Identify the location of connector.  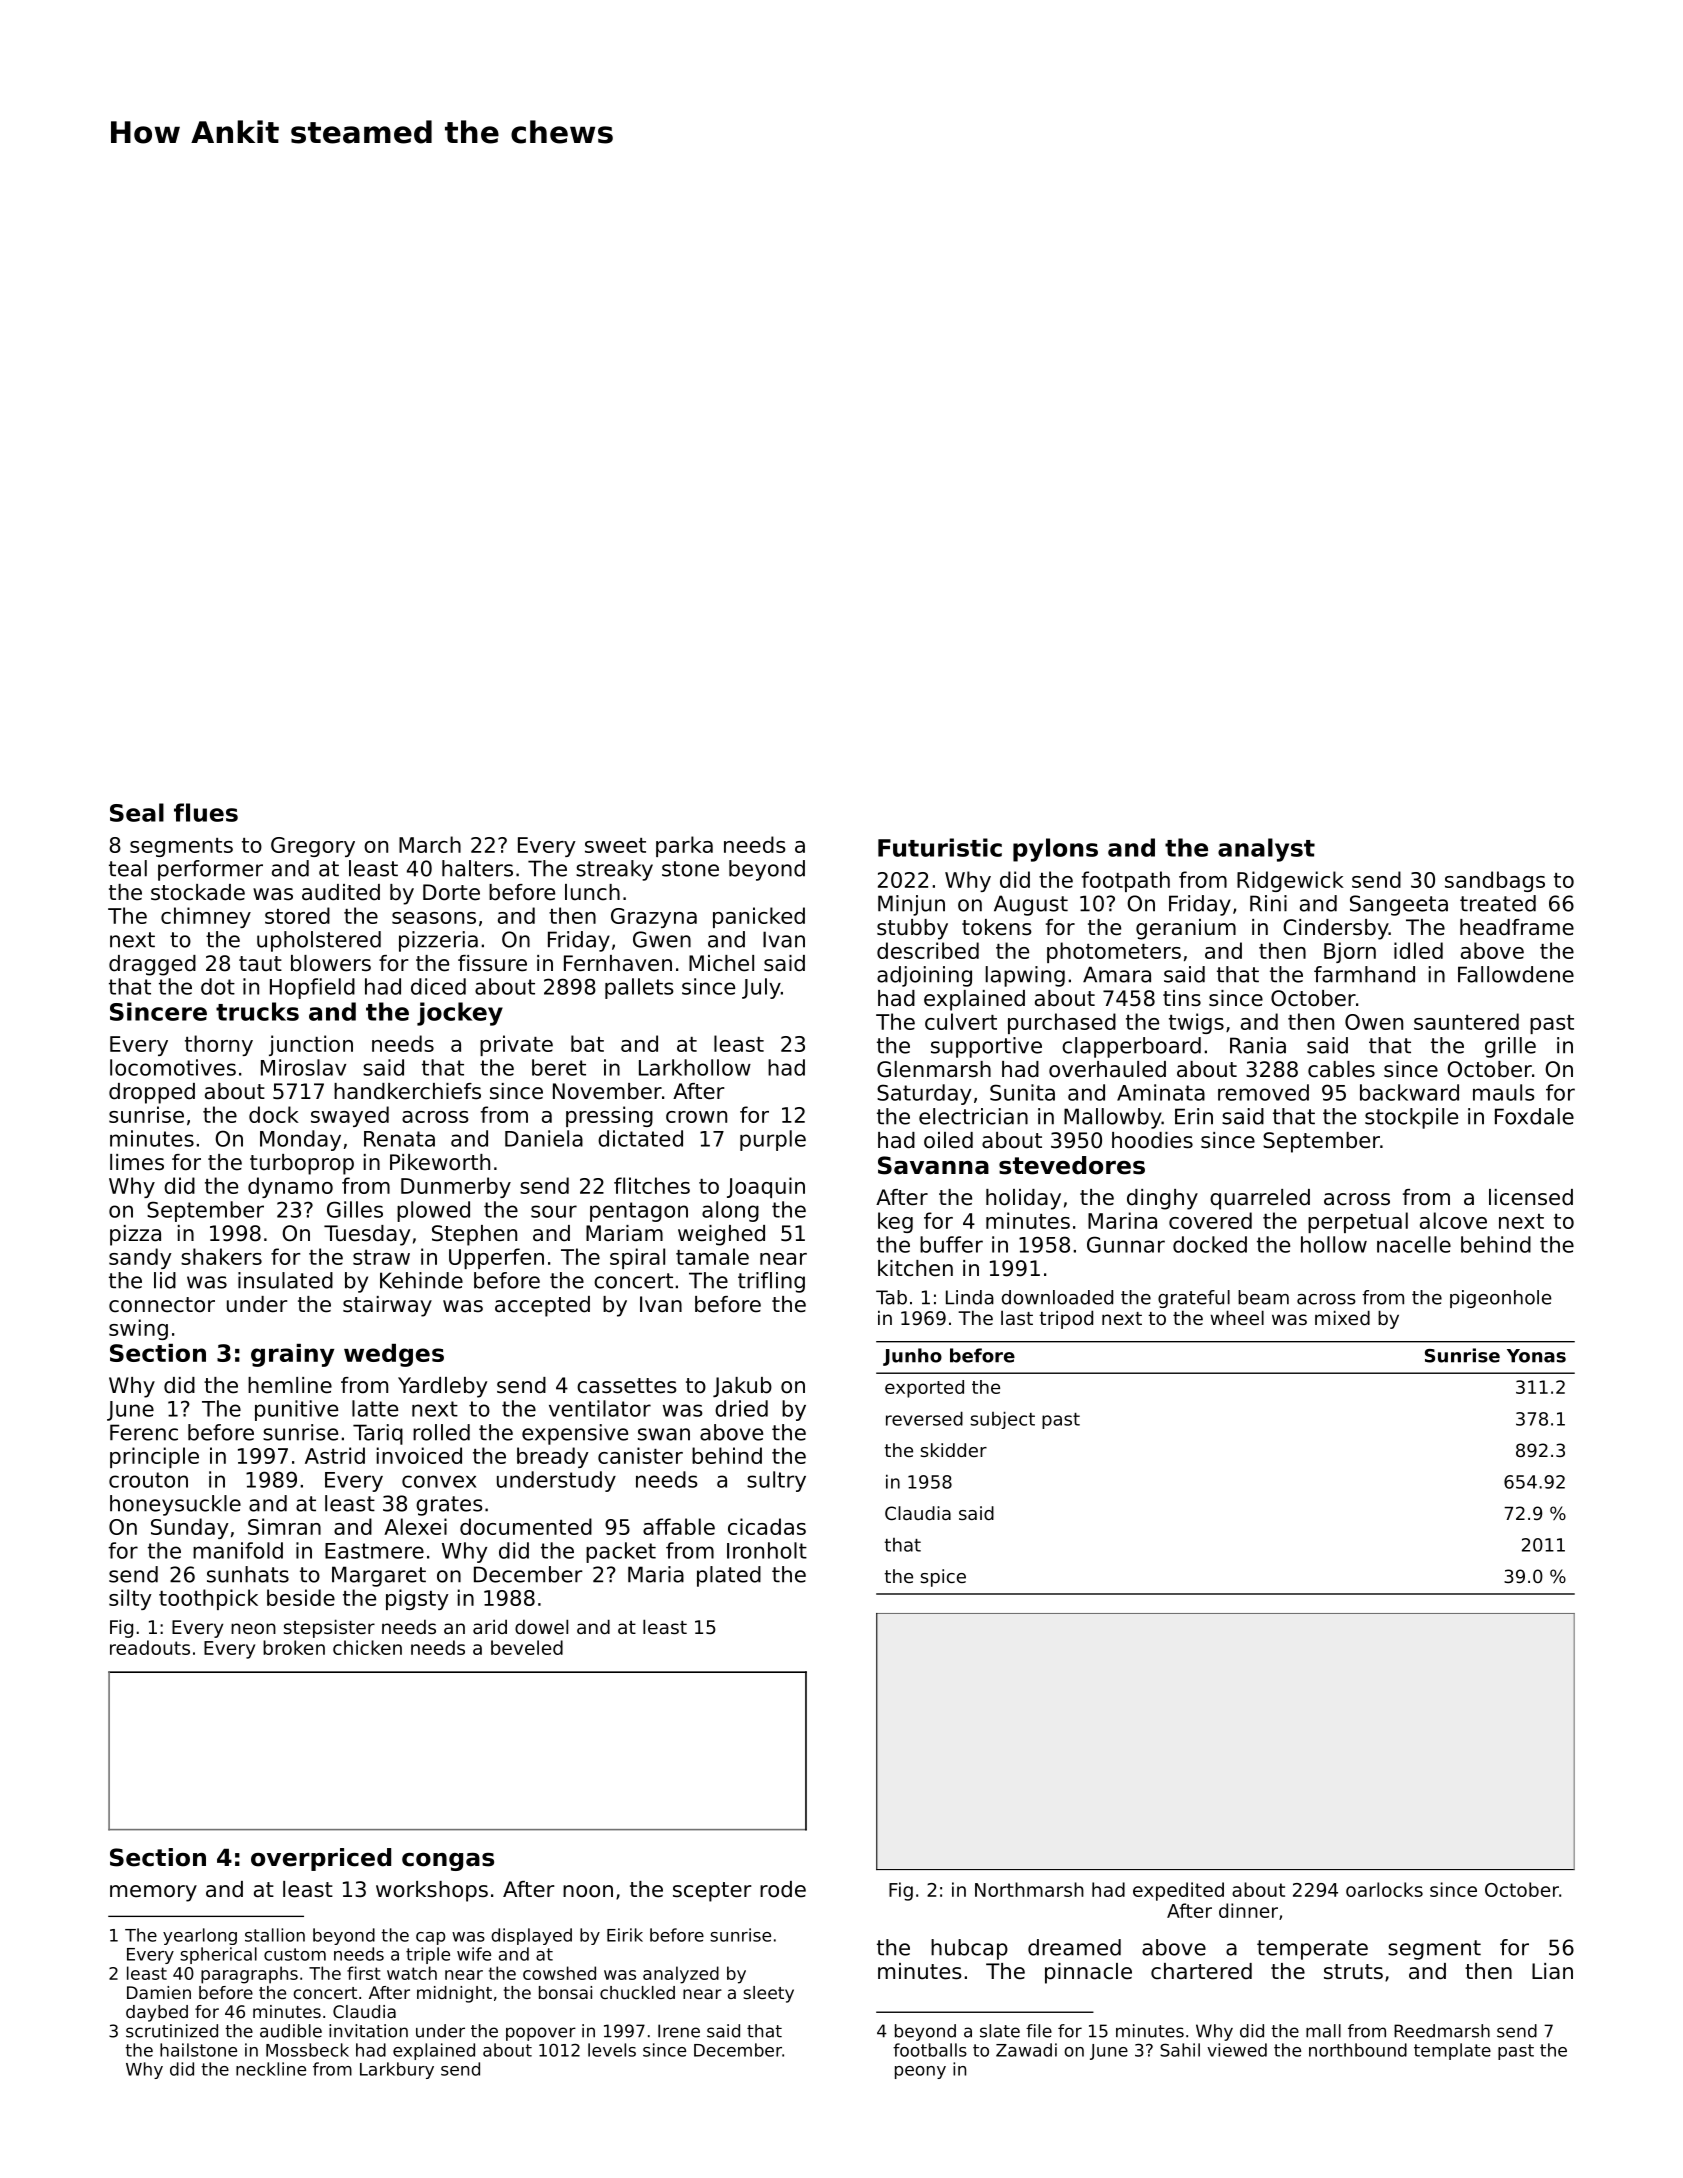
(162, 1305).
